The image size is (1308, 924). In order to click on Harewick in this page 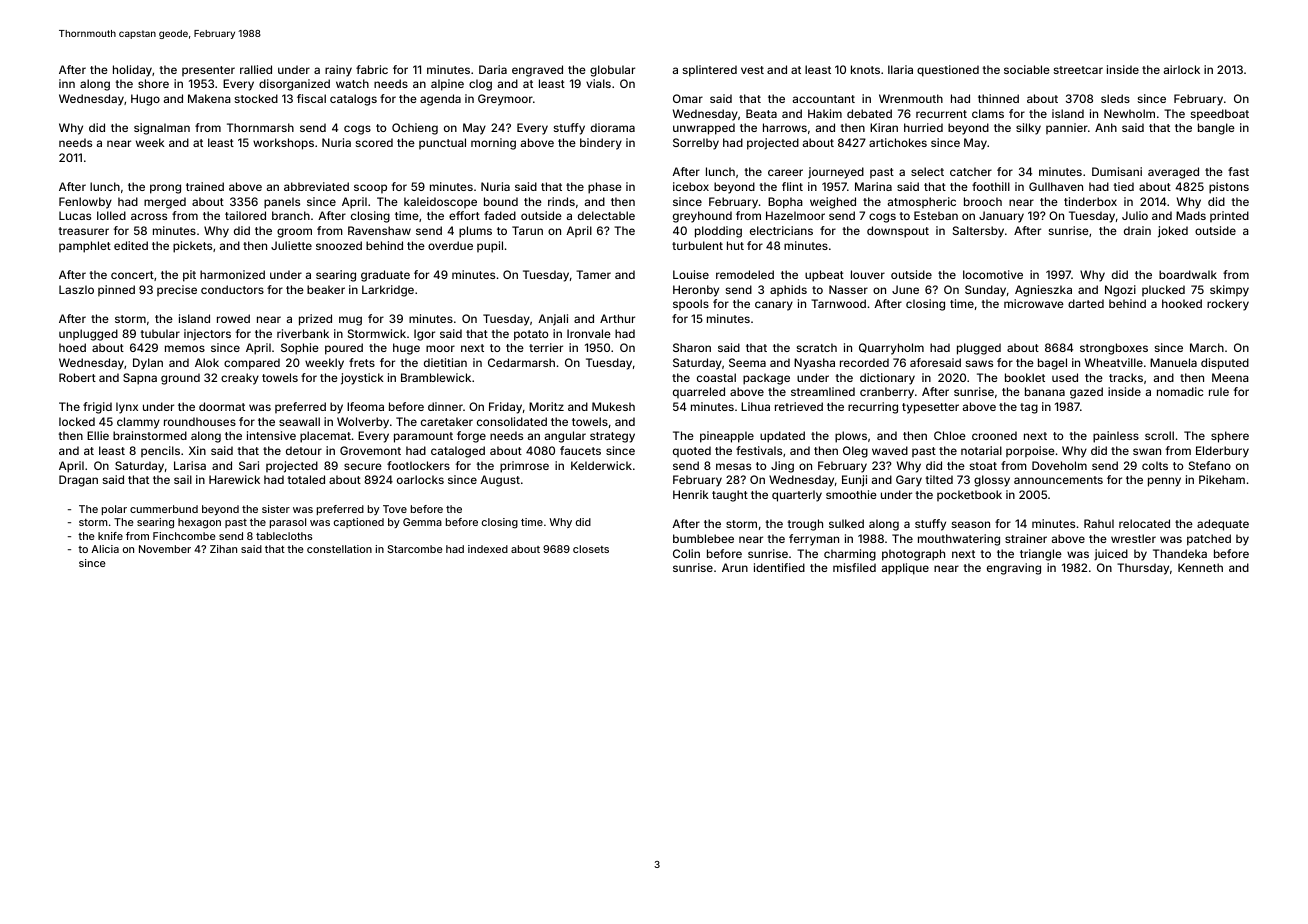, I will do `click(234, 479)`.
